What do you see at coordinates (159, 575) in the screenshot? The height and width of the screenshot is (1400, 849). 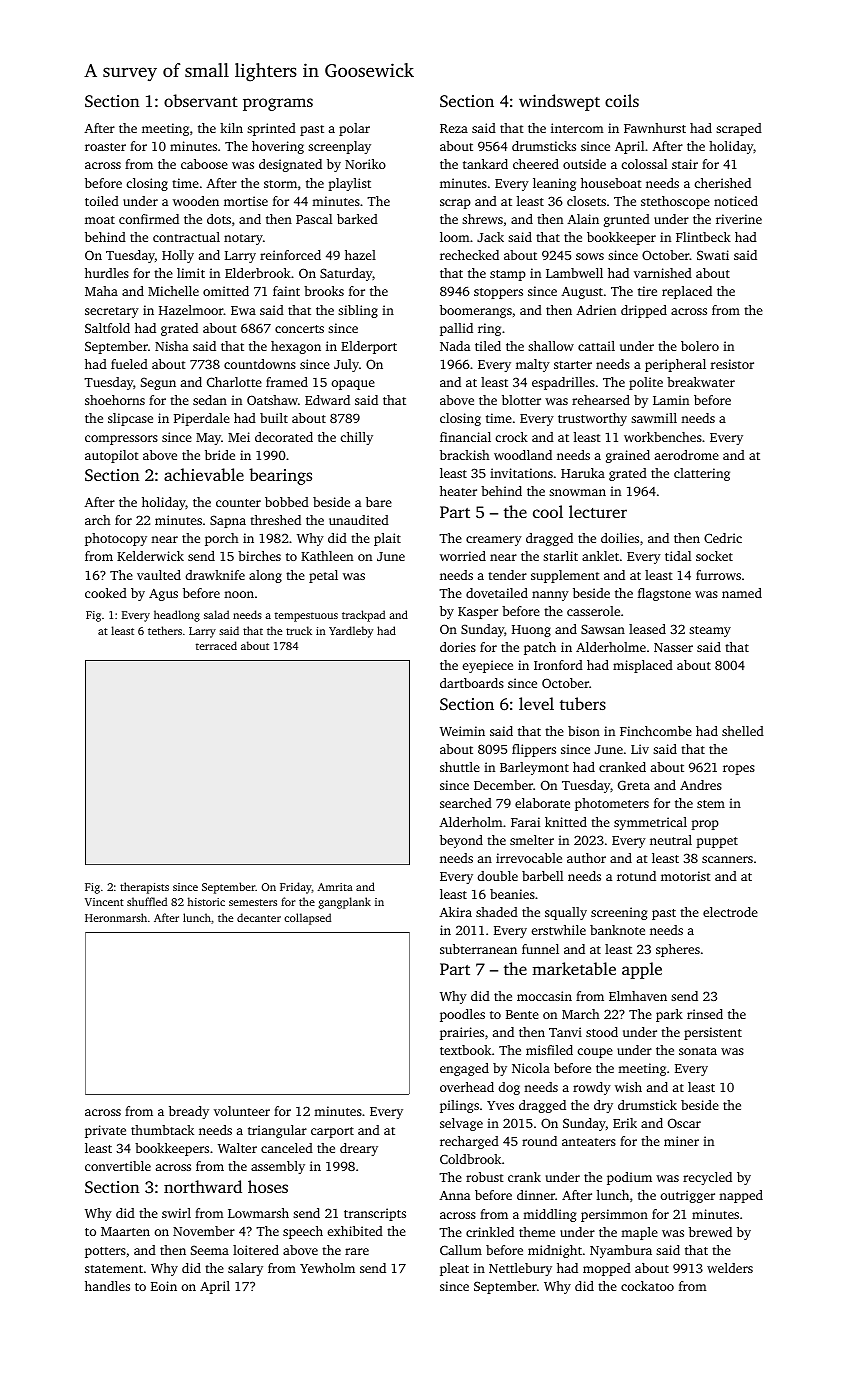 I see `vaulted` at bounding box center [159, 575].
